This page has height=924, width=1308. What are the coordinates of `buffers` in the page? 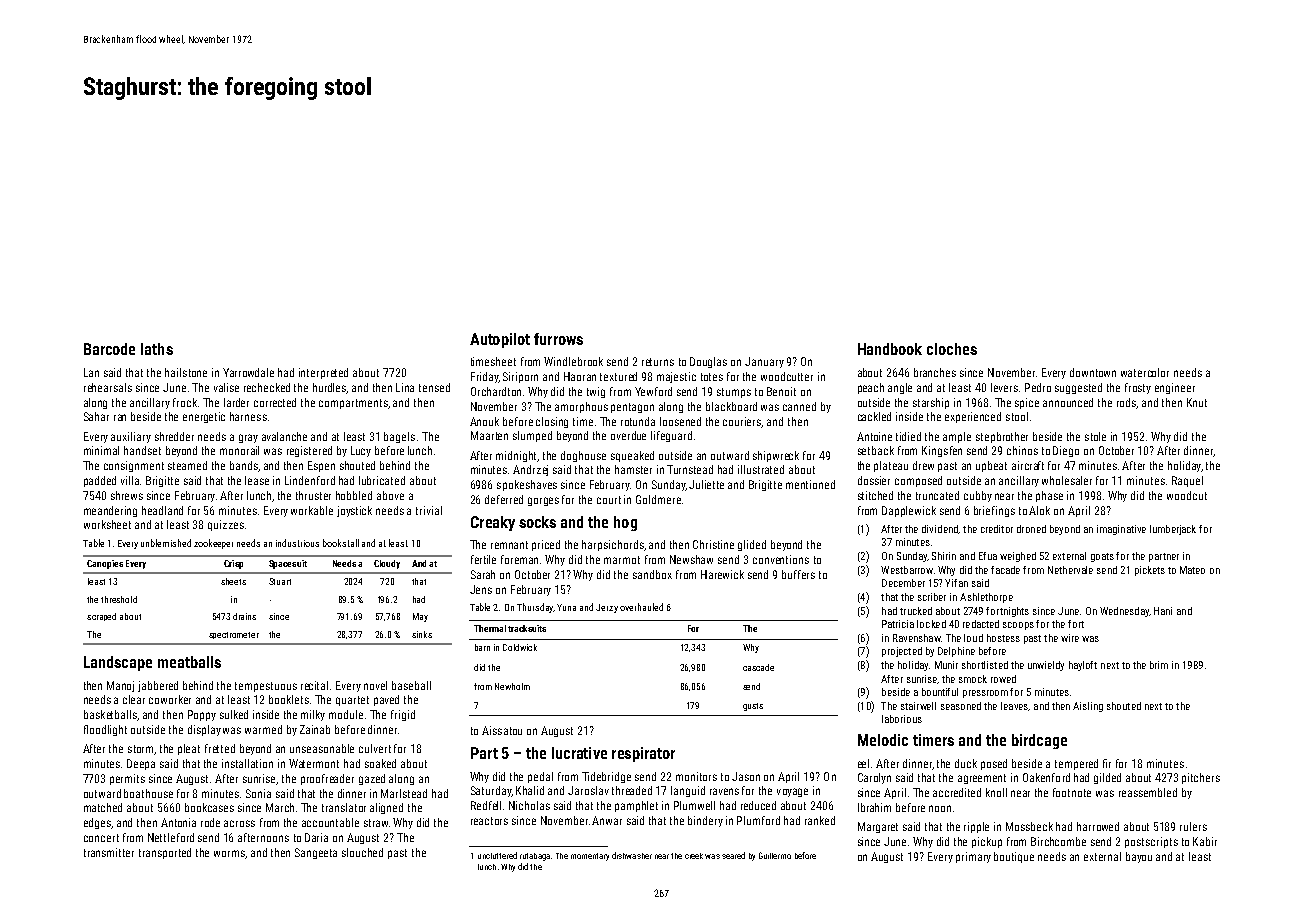 It's located at (798, 574).
